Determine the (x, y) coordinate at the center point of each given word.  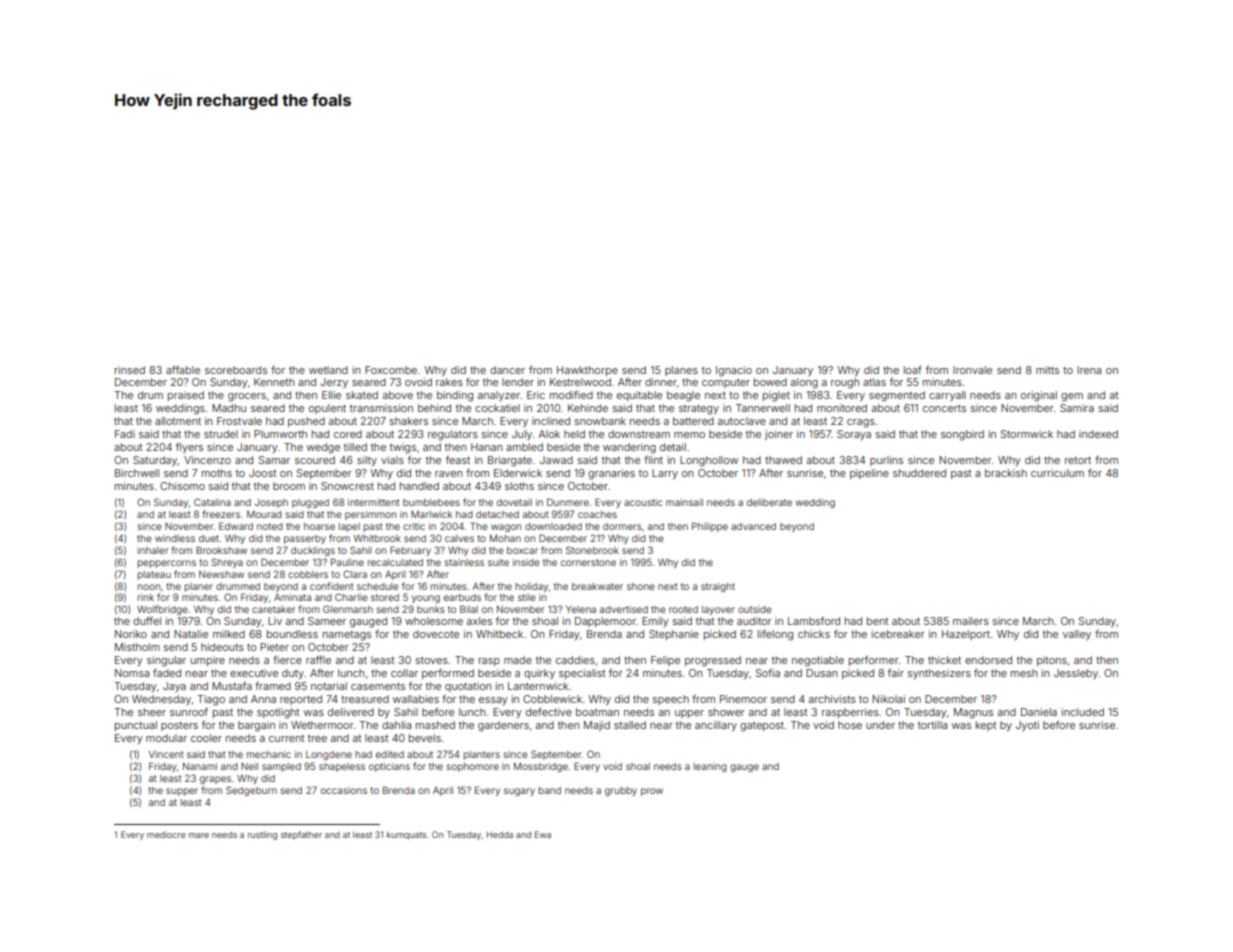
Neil (249, 766)
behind (434, 408)
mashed (435, 725)
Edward (236, 526)
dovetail (514, 502)
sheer (152, 712)
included (1083, 712)
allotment (178, 421)
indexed (1098, 434)
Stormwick (1026, 434)
